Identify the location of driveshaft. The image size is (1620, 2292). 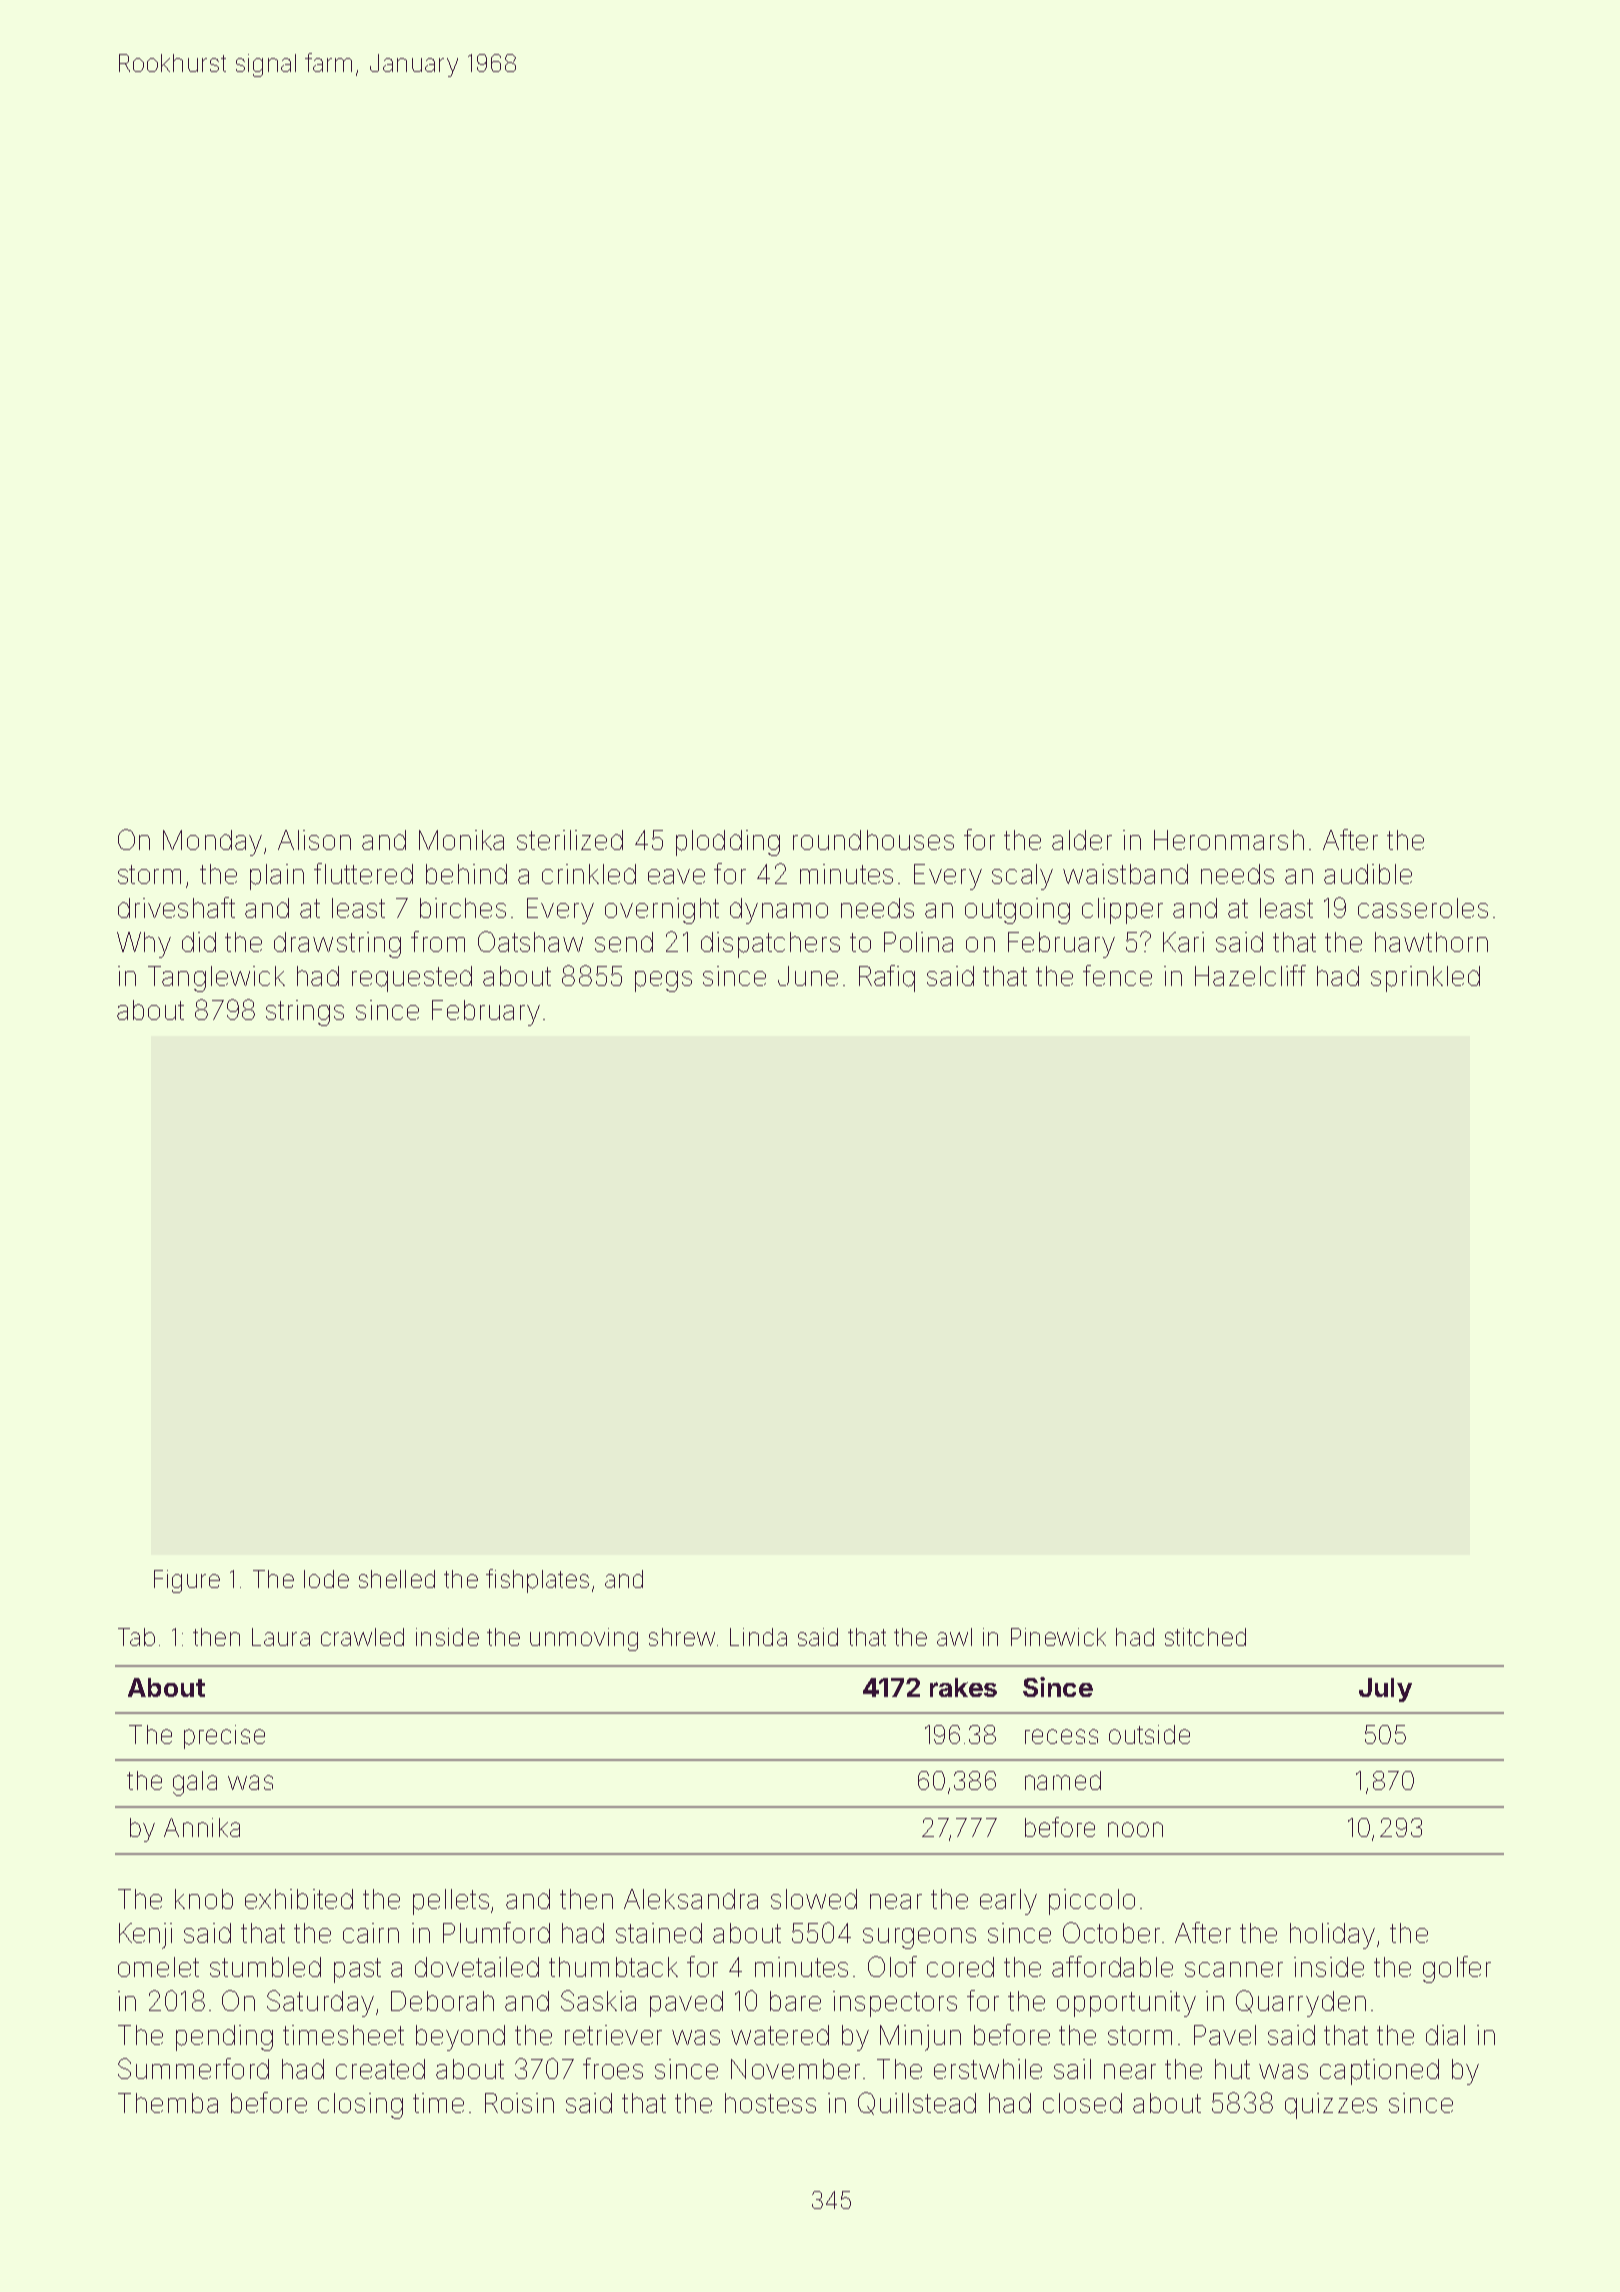
(176, 907).
